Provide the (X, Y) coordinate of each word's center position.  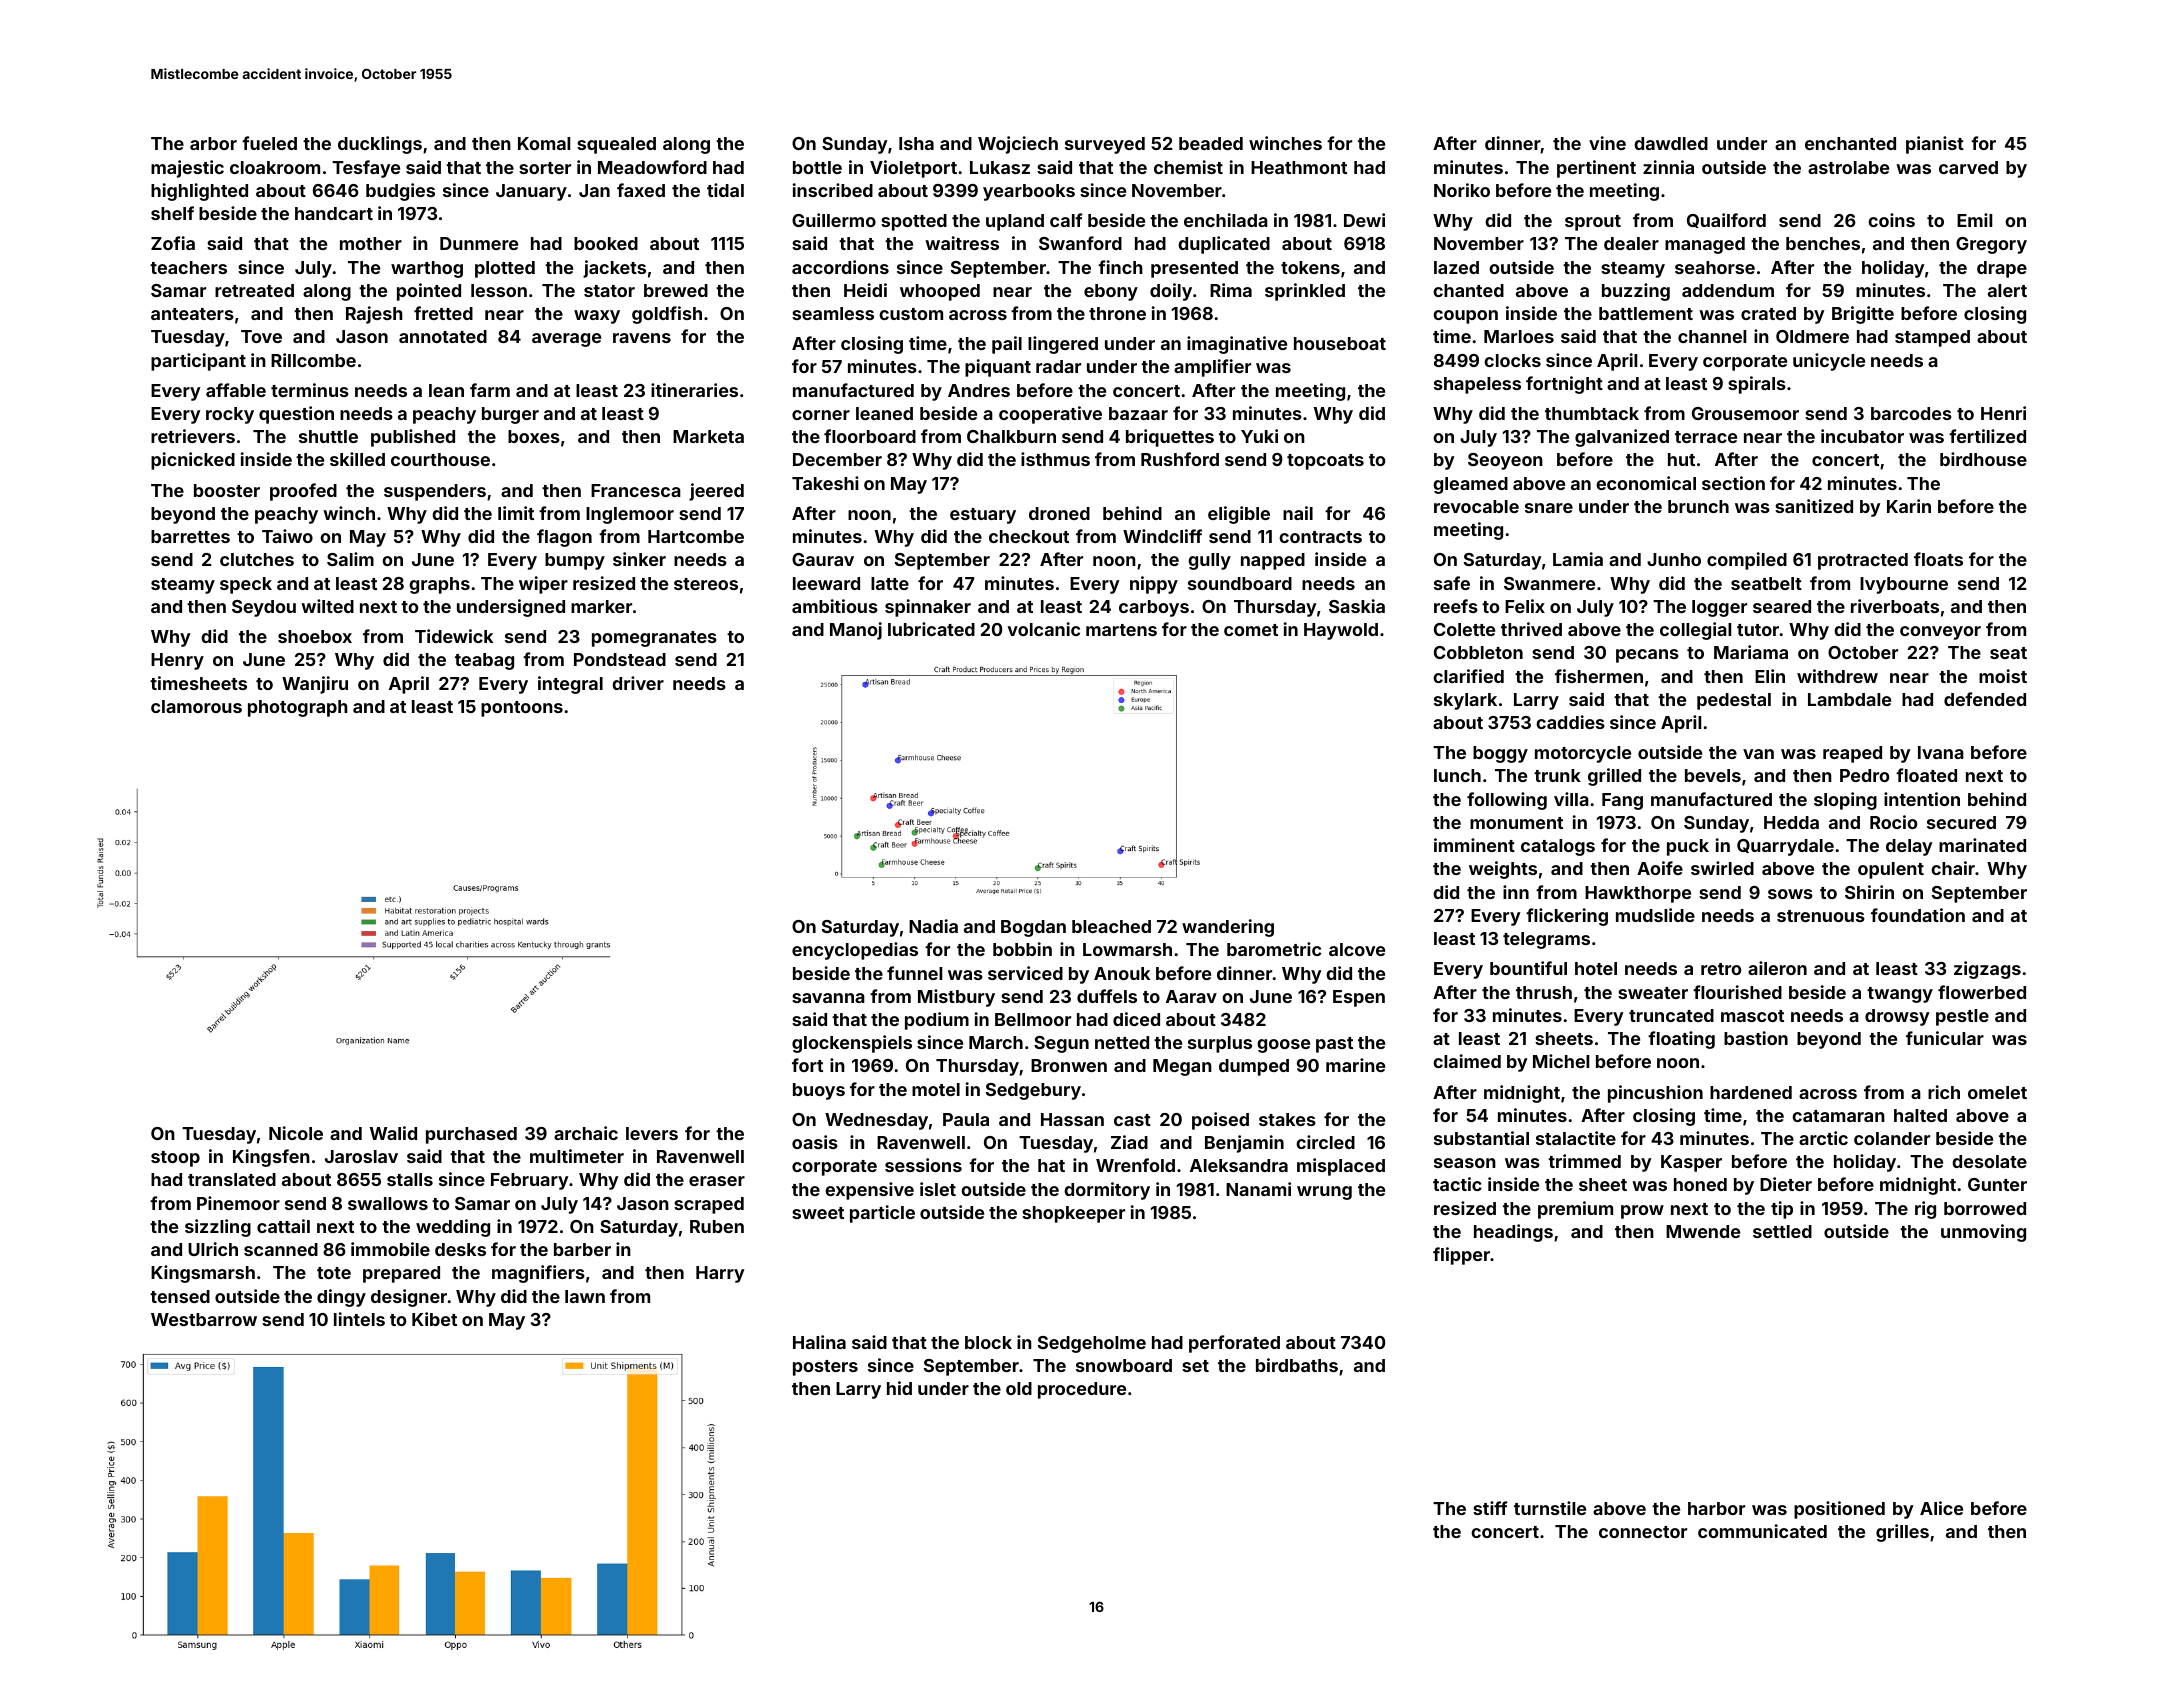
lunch (1457, 775)
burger (510, 415)
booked (606, 243)
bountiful (1528, 968)
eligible (1239, 515)
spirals (1757, 385)
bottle (817, 167)
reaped (1852, 754)
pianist (1935, 145)
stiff (1490, 1508)
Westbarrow (204, 1319)
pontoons (522, 709)
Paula (966, 1119)
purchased (471, 1135)
